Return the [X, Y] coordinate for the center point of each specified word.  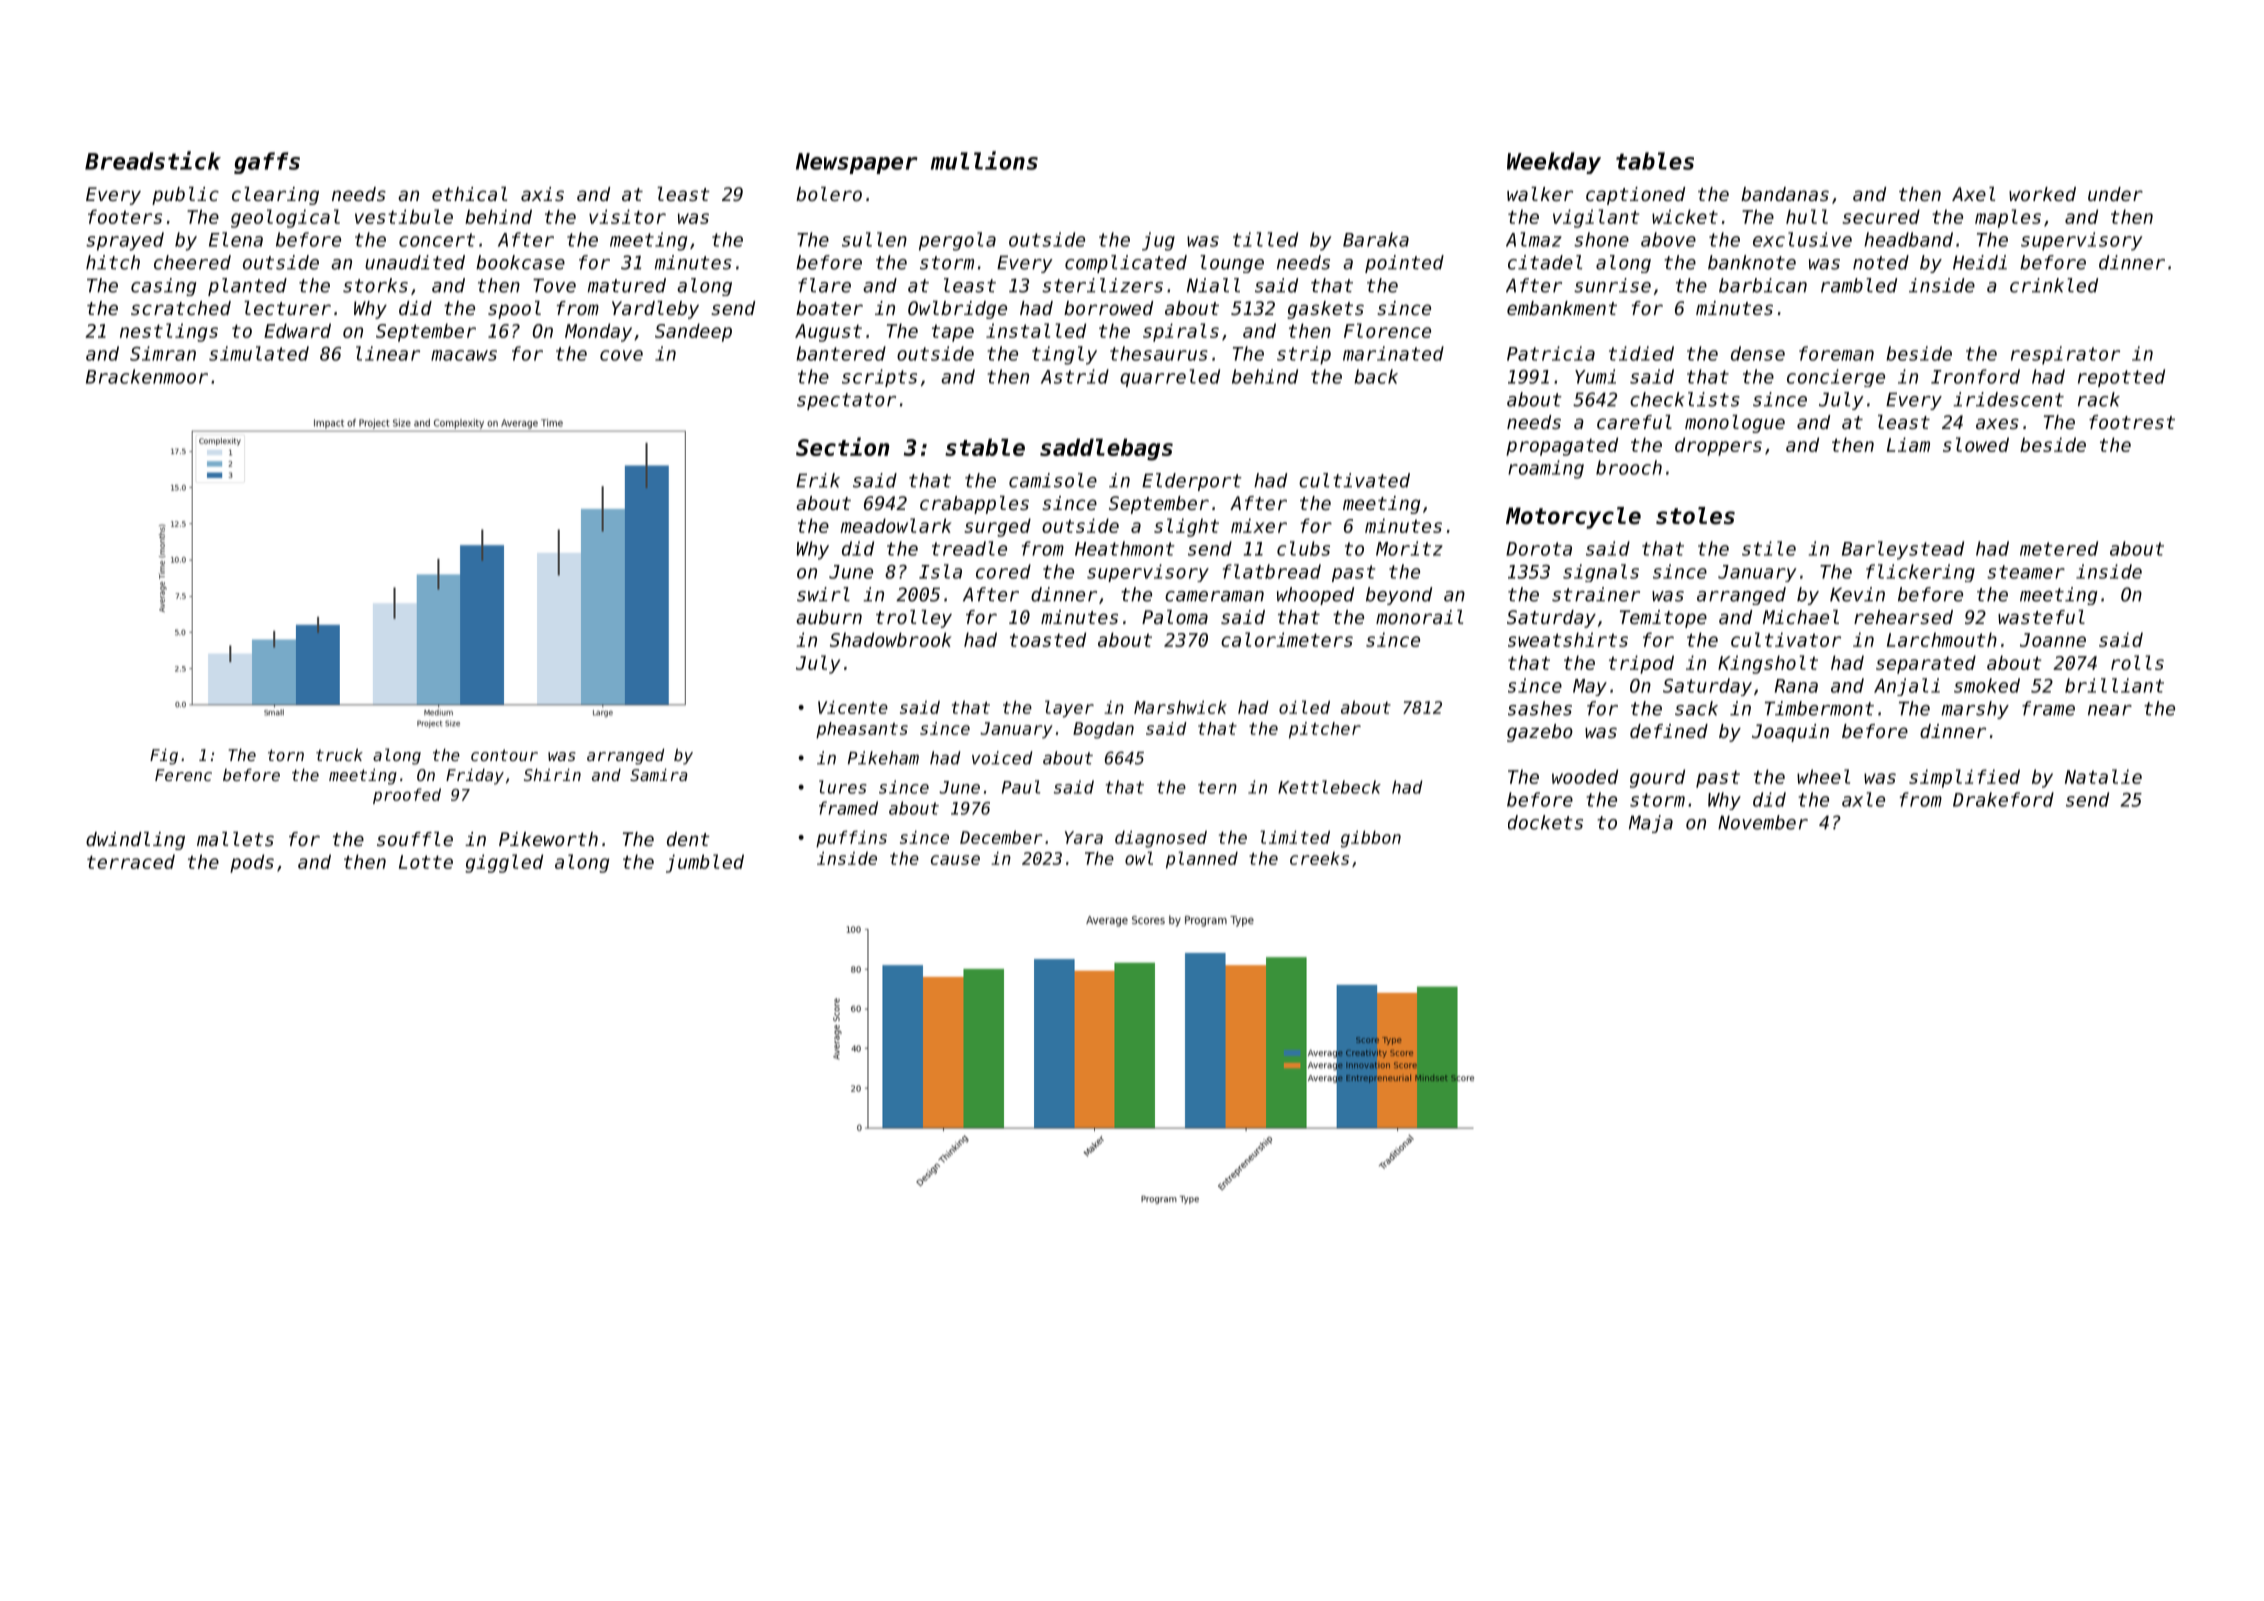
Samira [659, 774]
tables [1655, 161]
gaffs [267, 163]
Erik [818, 480]
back [1376, 376]
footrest [2132, 422]
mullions [984, 160]
